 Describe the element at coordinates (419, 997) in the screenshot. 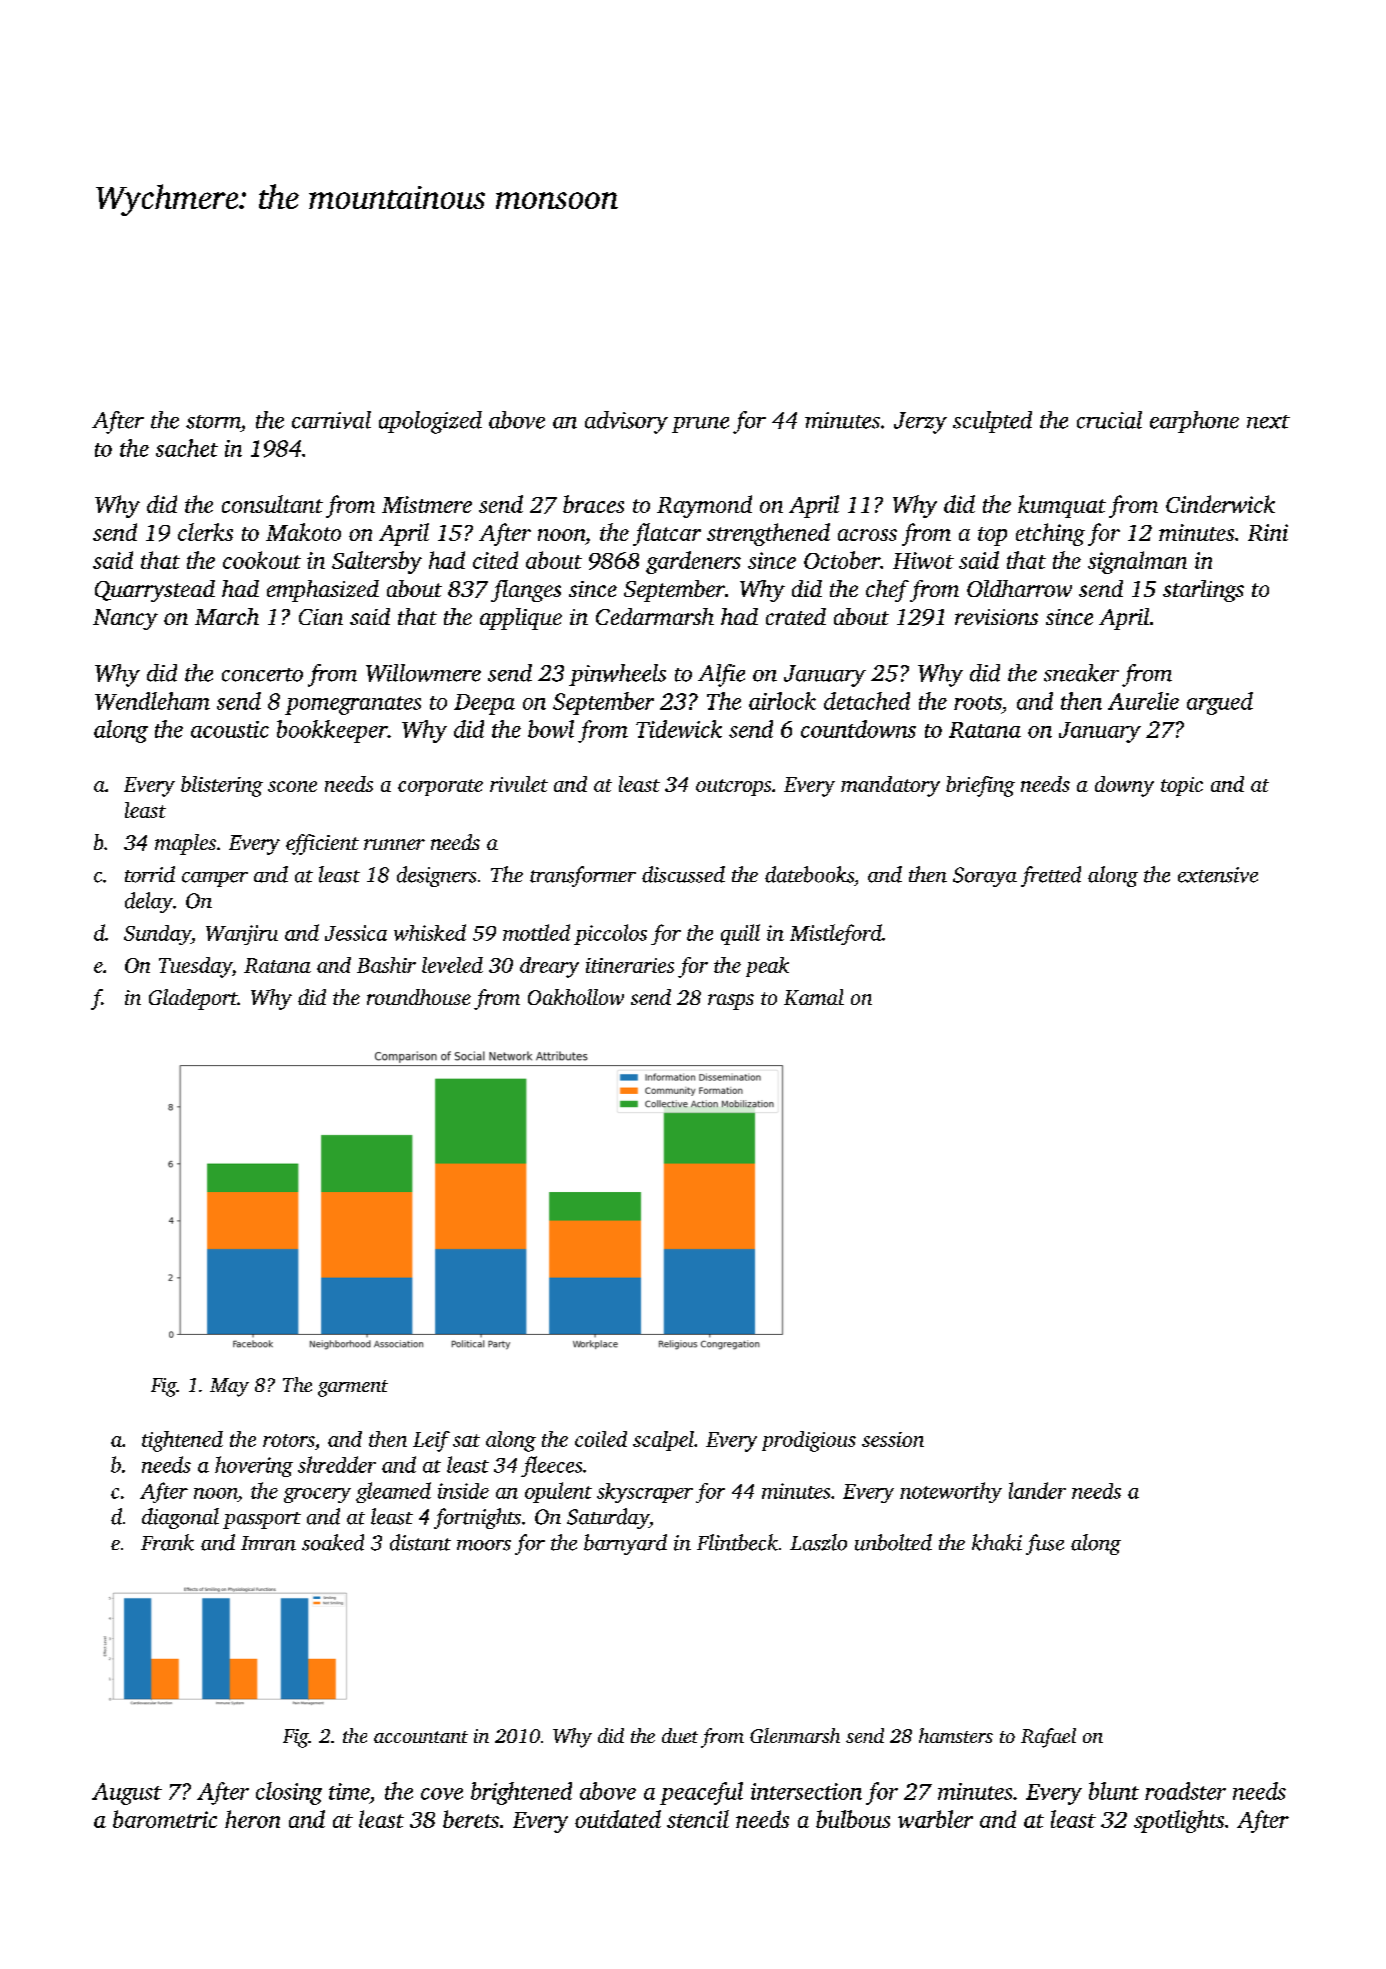

I see `roundhouse` at that location.
